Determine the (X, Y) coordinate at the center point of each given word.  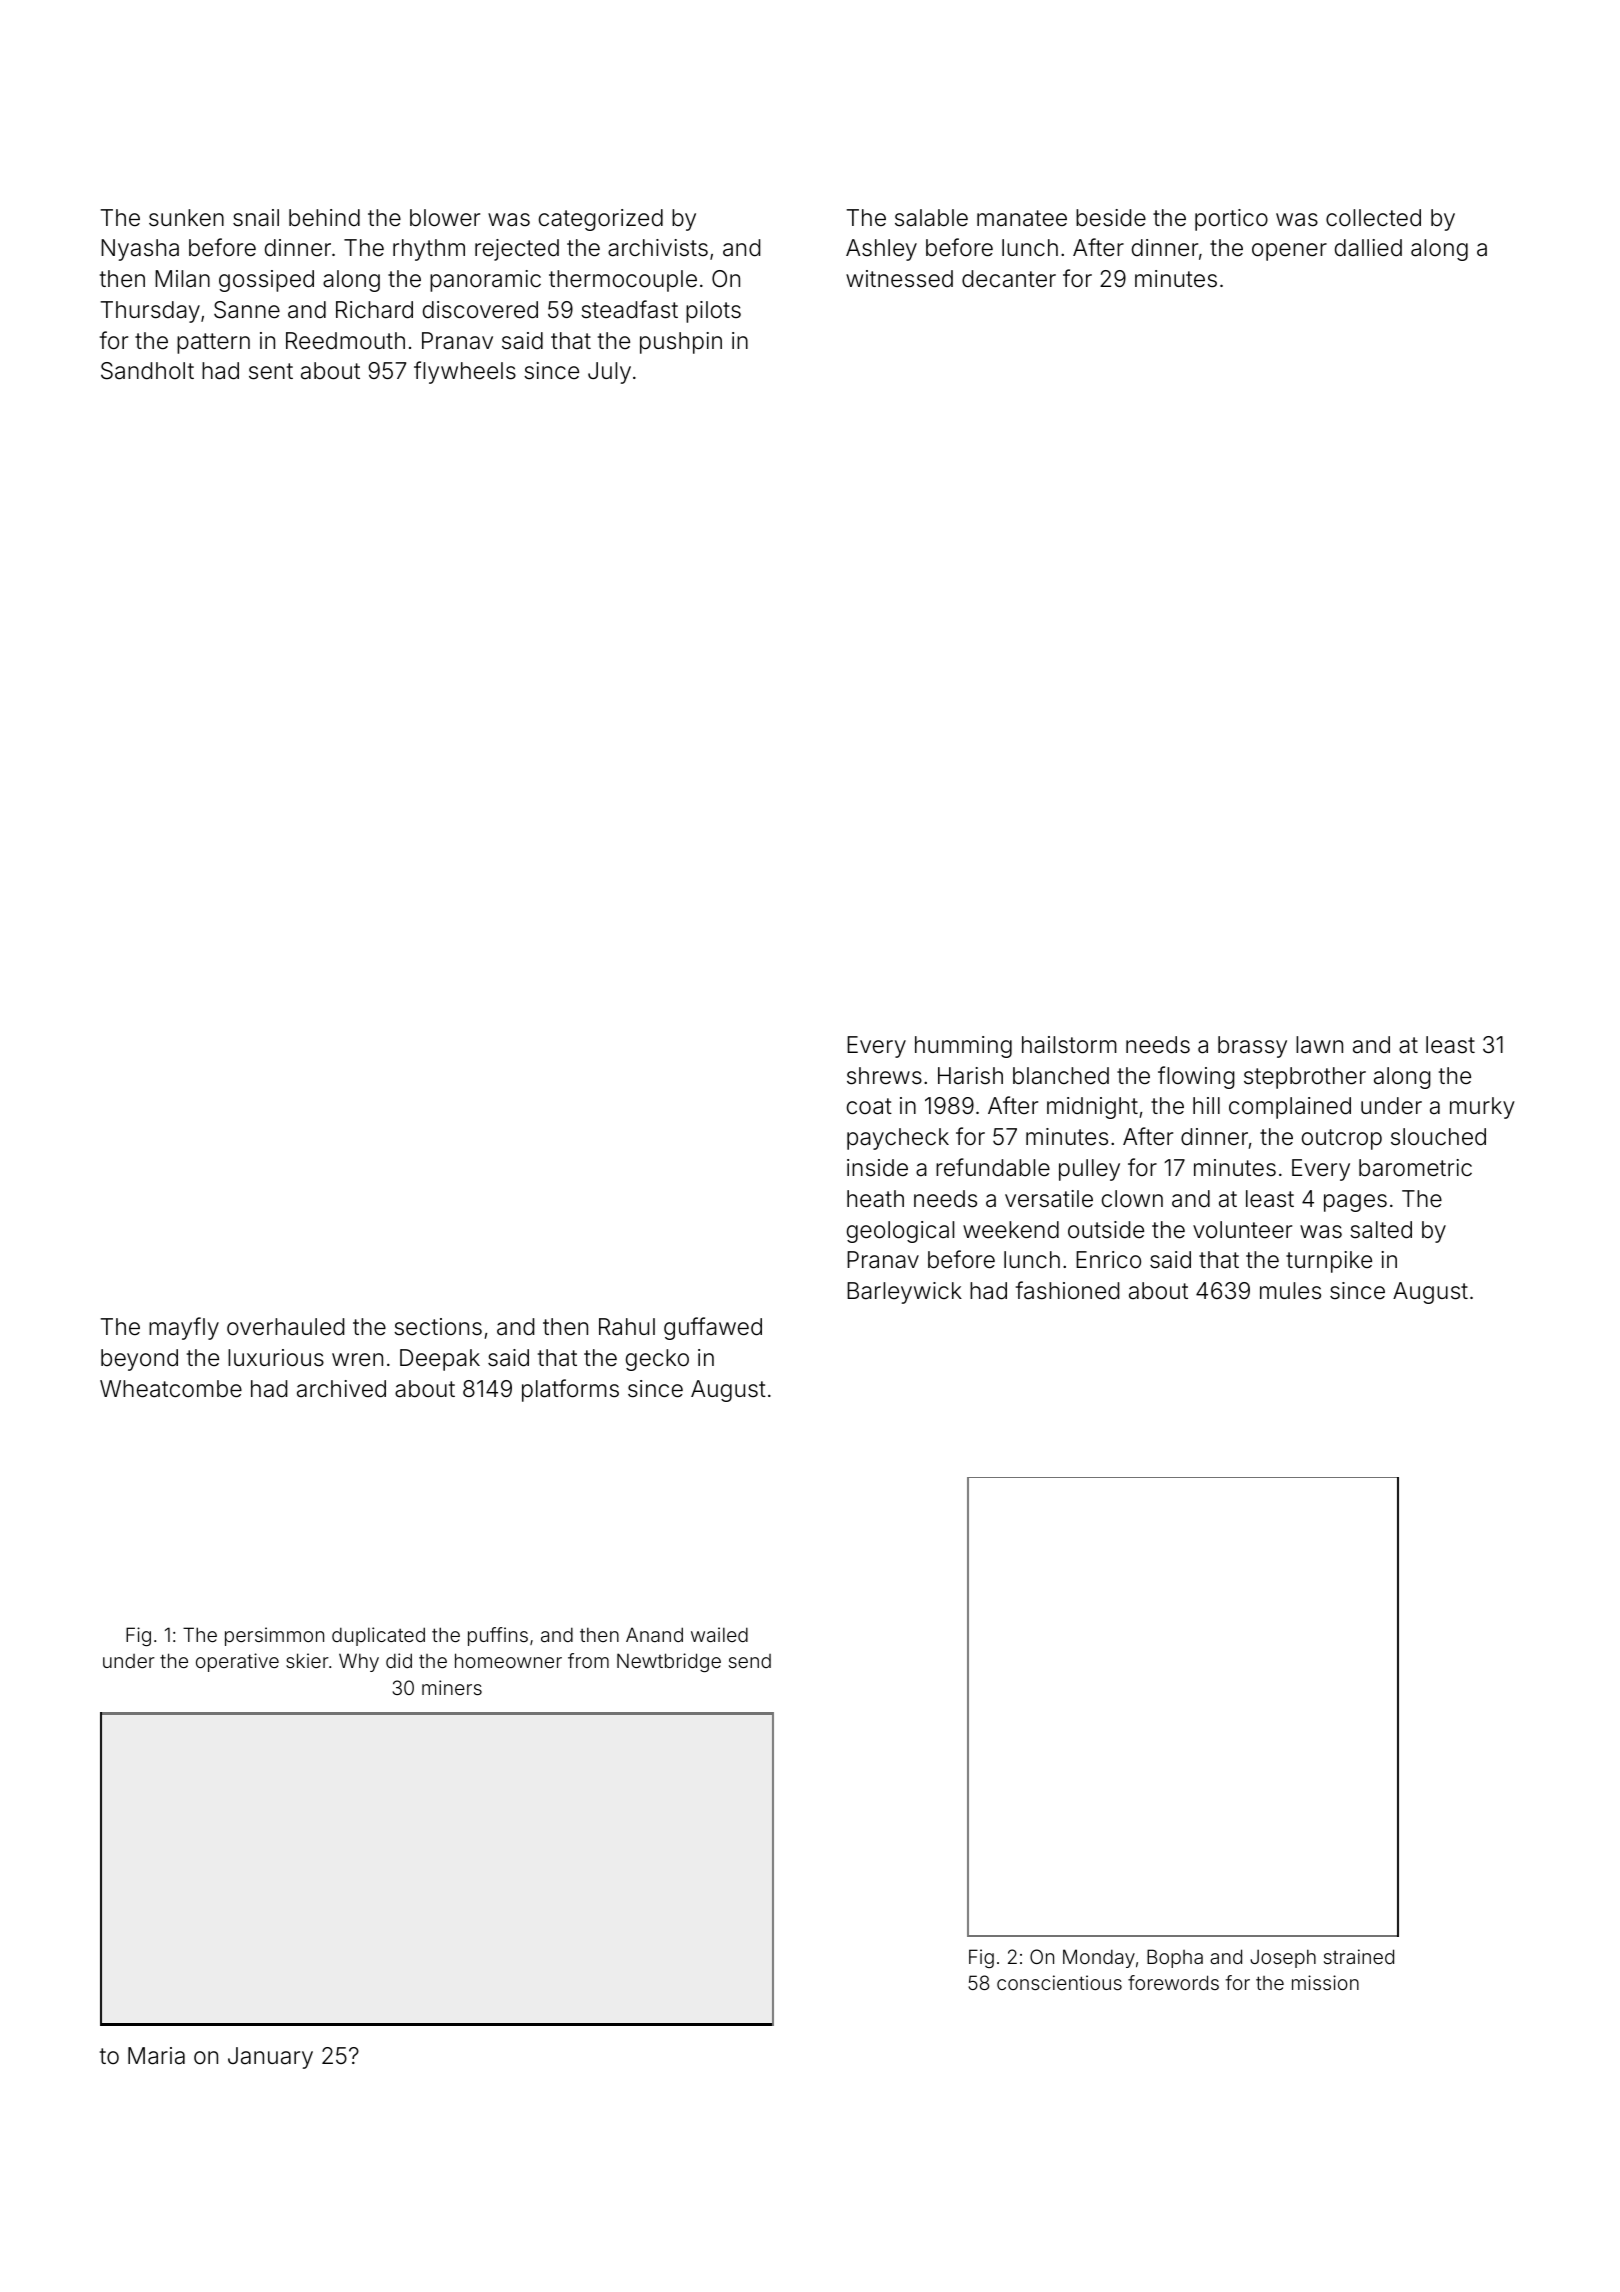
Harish (970, 1076)
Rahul (627, 1327)
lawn (1319, 1045)
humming (963, 1047)
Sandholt (147, 371)
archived (341, 1389)
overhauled (285, 1327)
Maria (156, 2056)
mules (1290, 1291)
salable (931, 218)
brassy (1252, 1047)
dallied (1368, 248)
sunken (186, 218)
